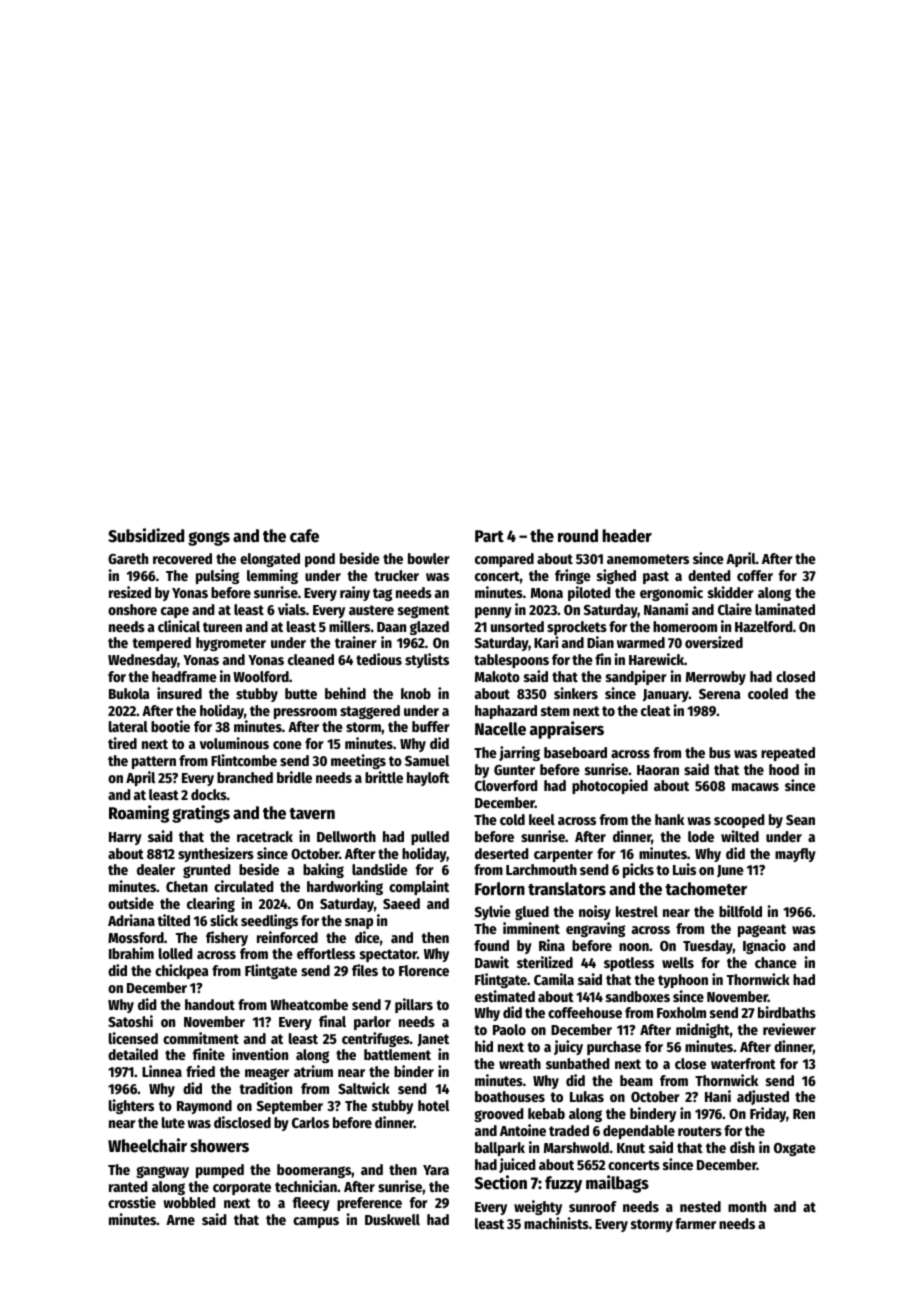 This image has width=924, height=1308. I want to click on machinists, so click(556, 1223).
